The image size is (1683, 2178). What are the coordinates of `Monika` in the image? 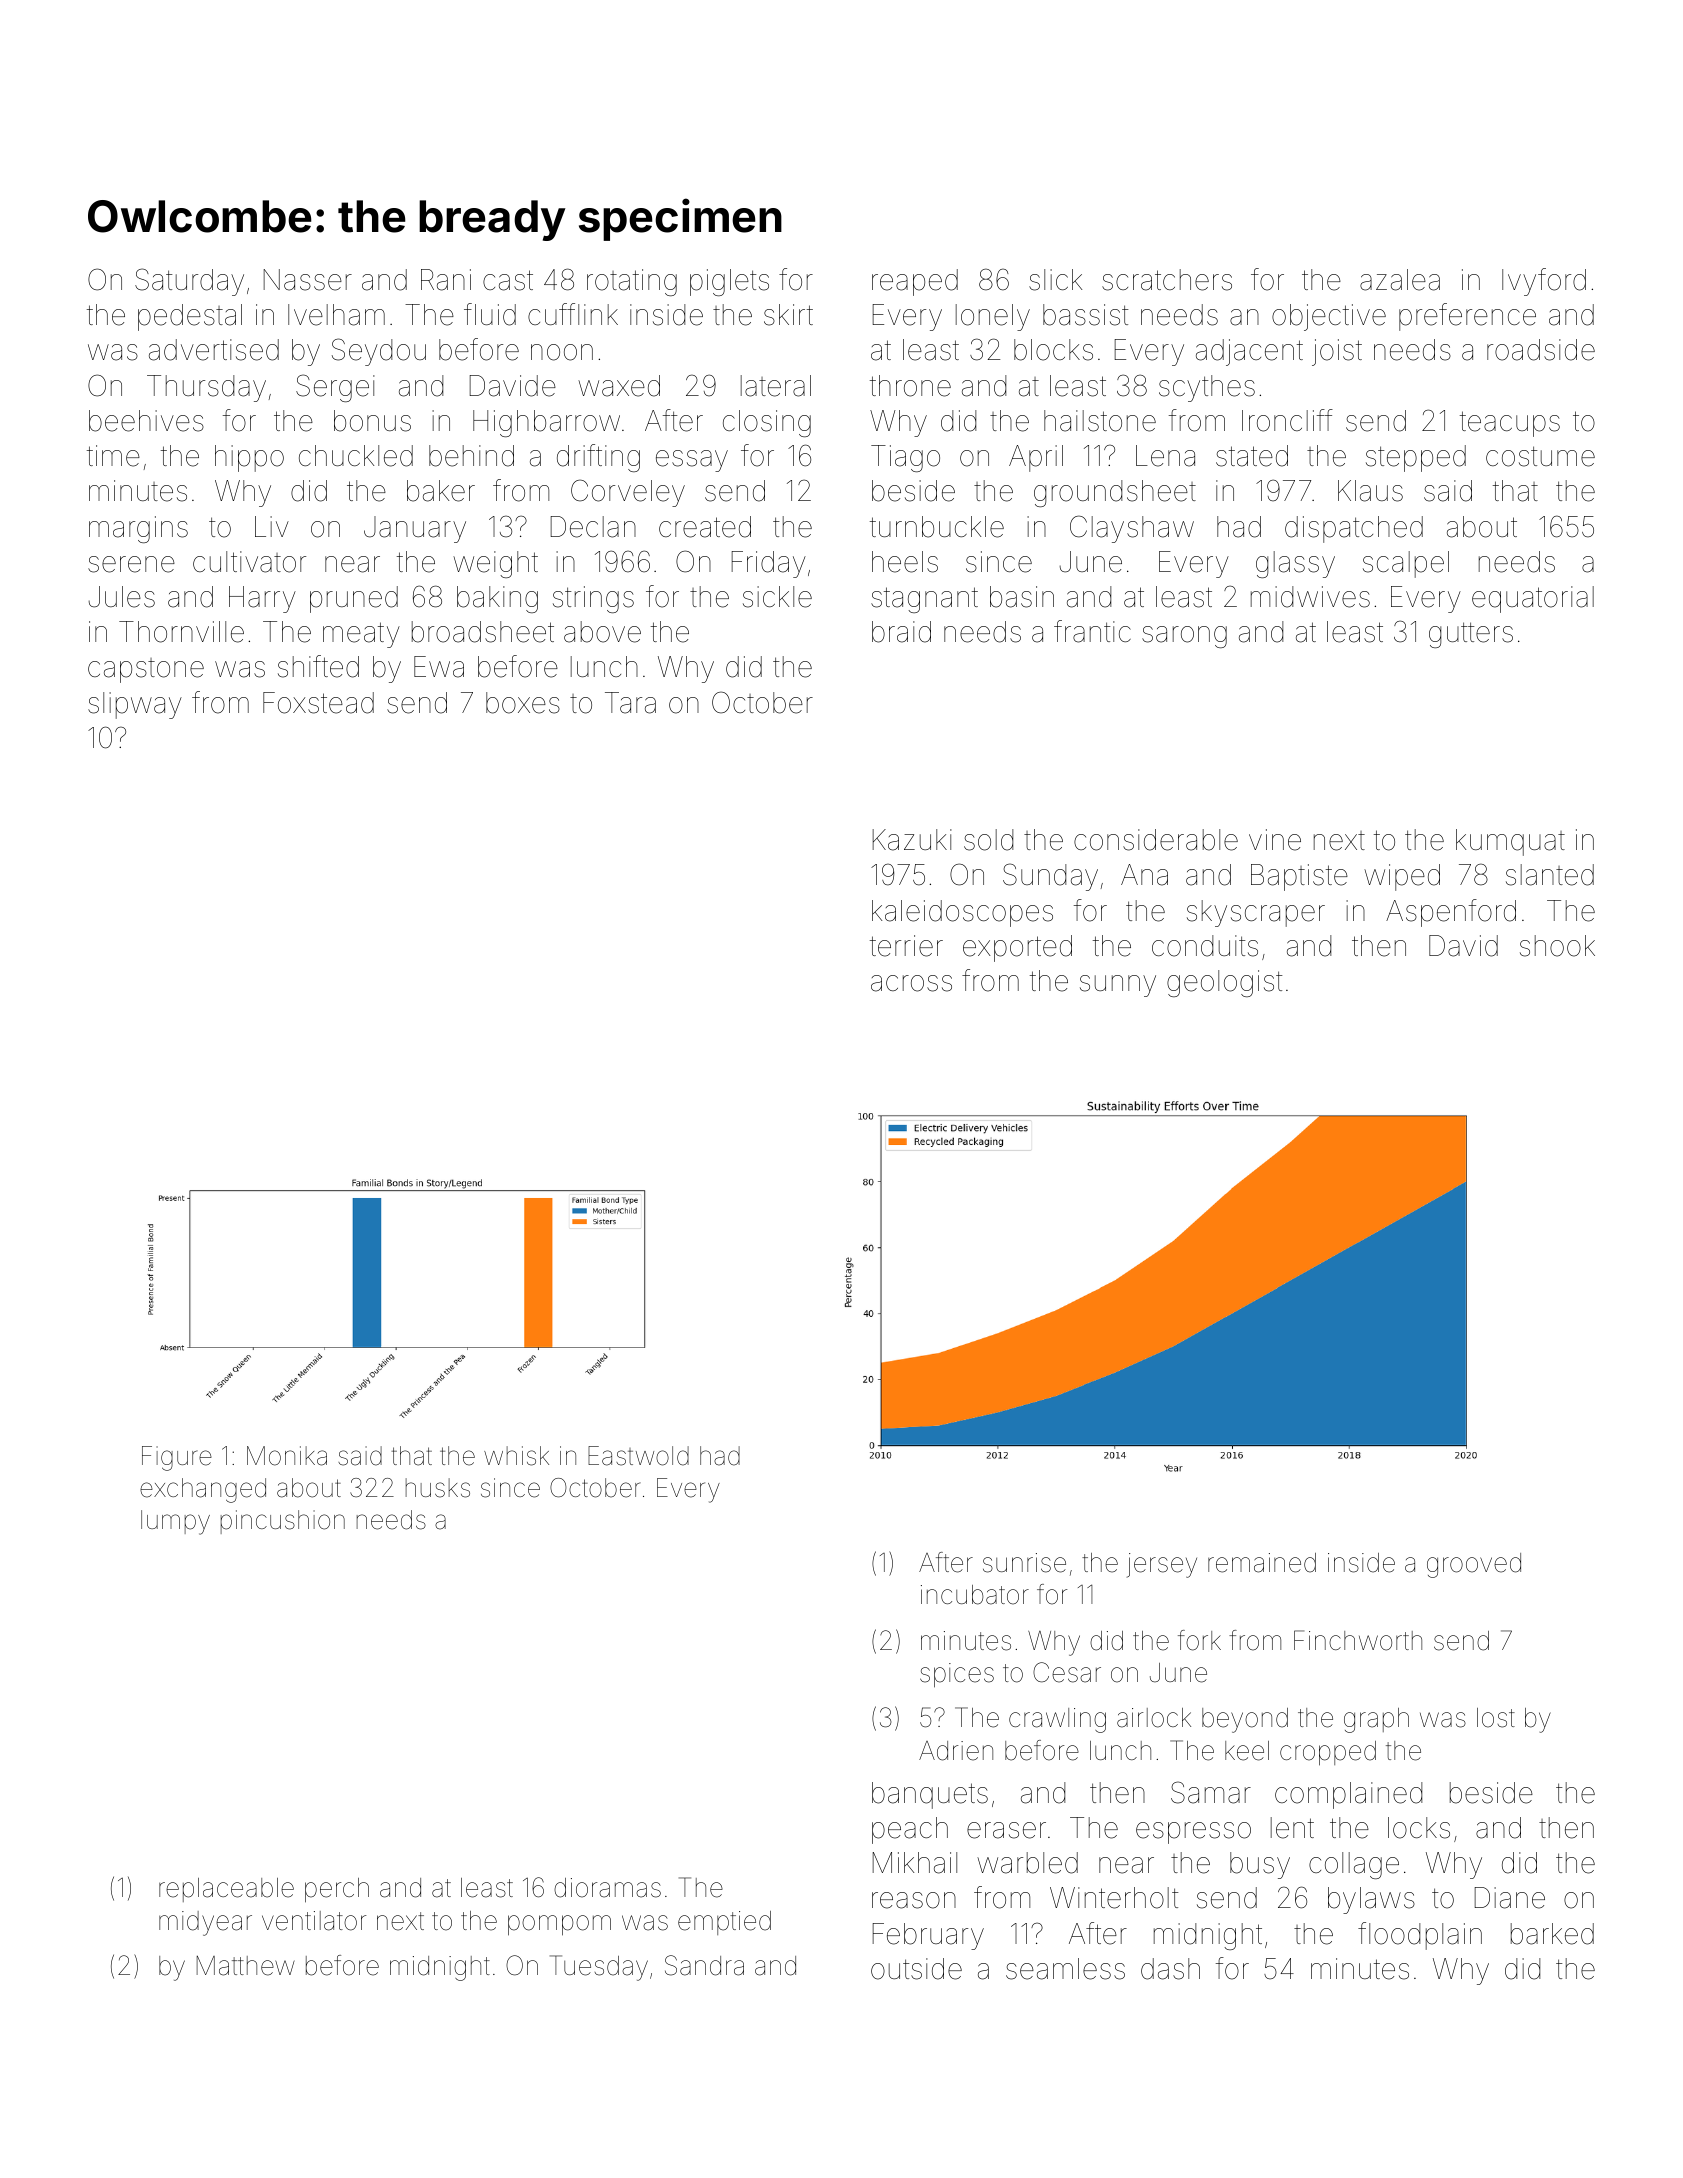 It's located at (287, 1456).
